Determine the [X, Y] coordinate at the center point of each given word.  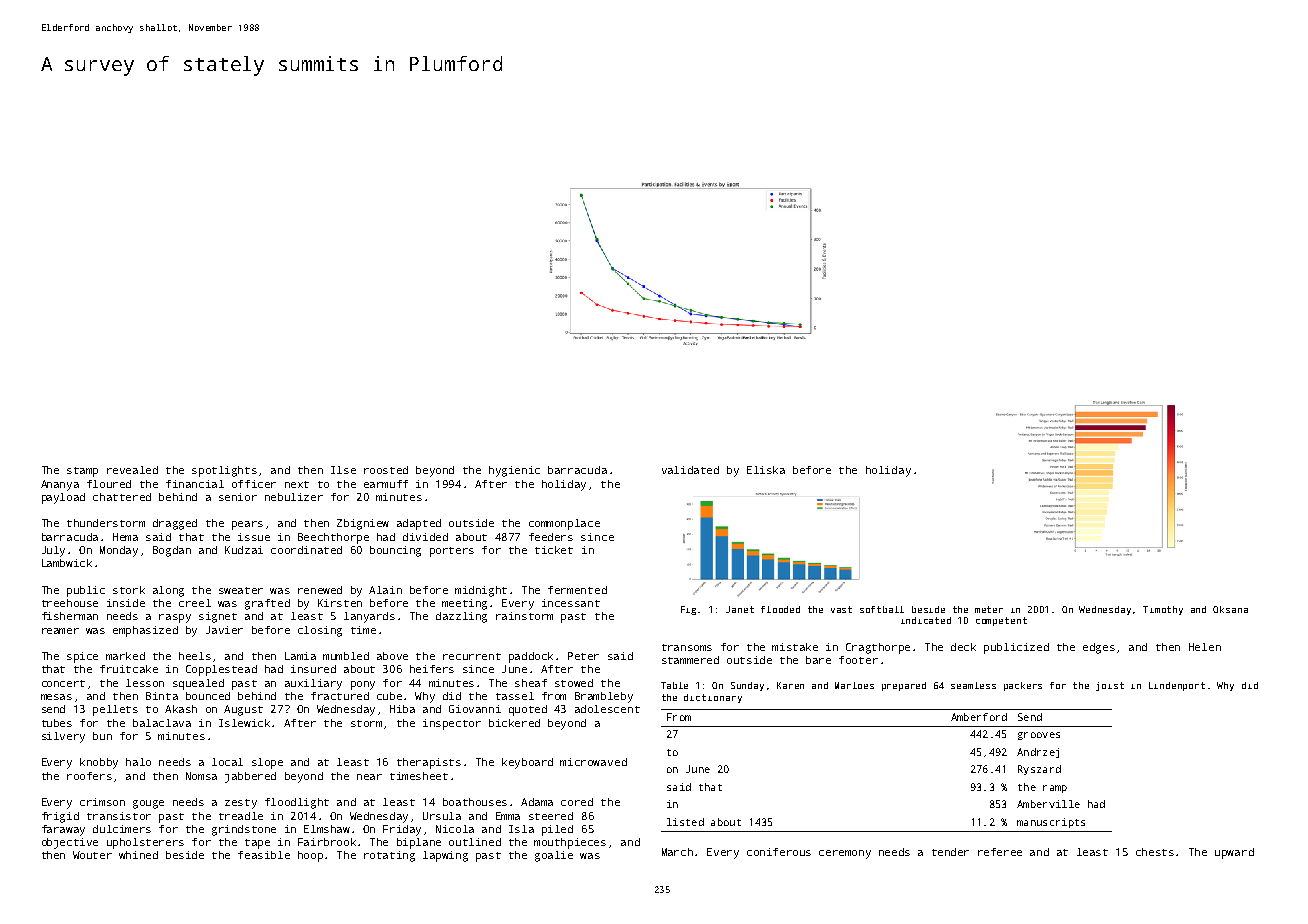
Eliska [766, 470]
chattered [122, 497]
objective [70, 843]
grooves [1039, 736]
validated [690, 470]
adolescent [607, 709]
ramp [1055, 789]
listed [685, 822]
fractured [340, 696]
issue [254, 537]
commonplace [564, 524]
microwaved [593, 762]
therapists [429, 763]
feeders [551, 537]
